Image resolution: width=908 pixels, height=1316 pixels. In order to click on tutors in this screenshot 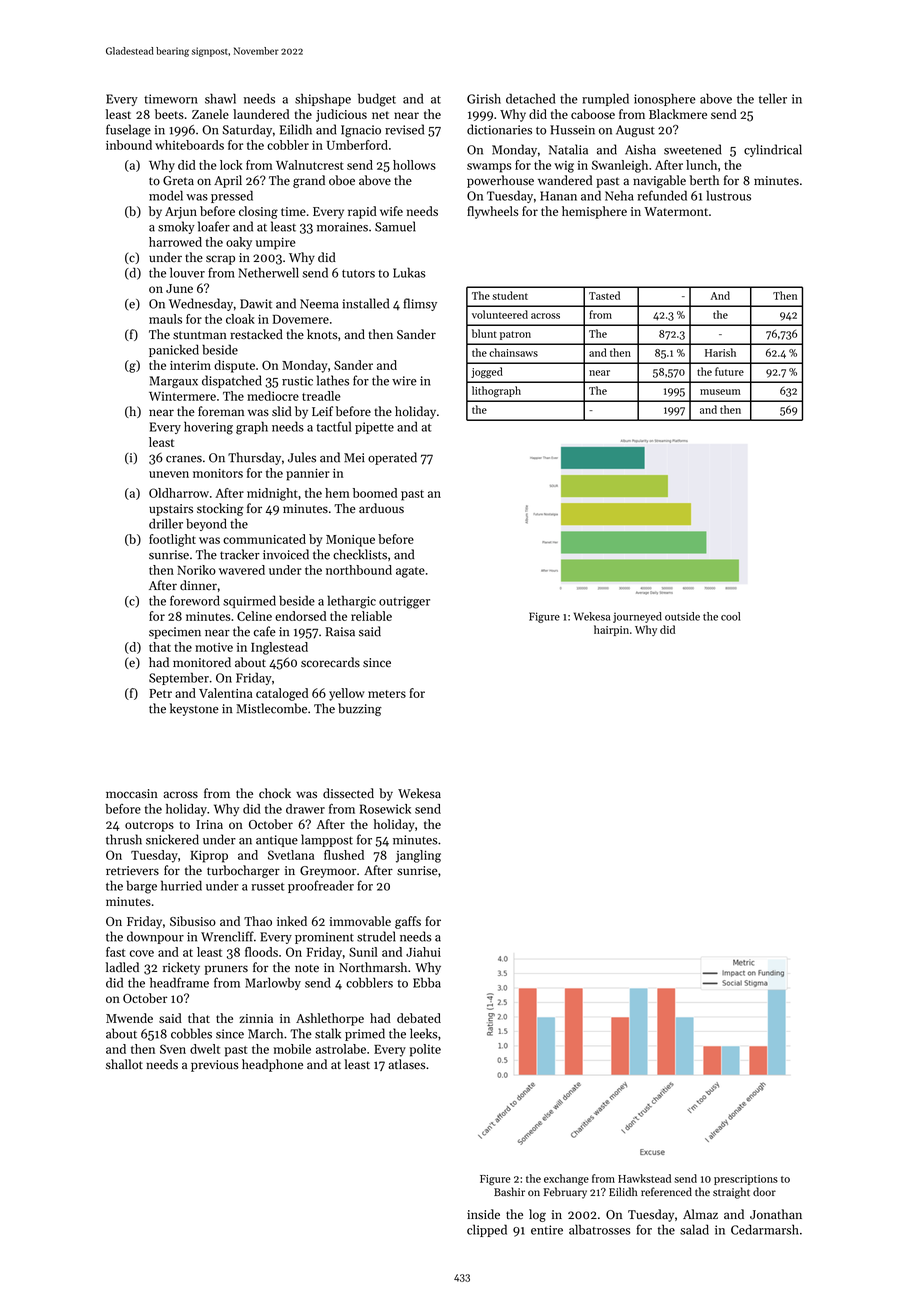, I will do `click(358, 274)`.
